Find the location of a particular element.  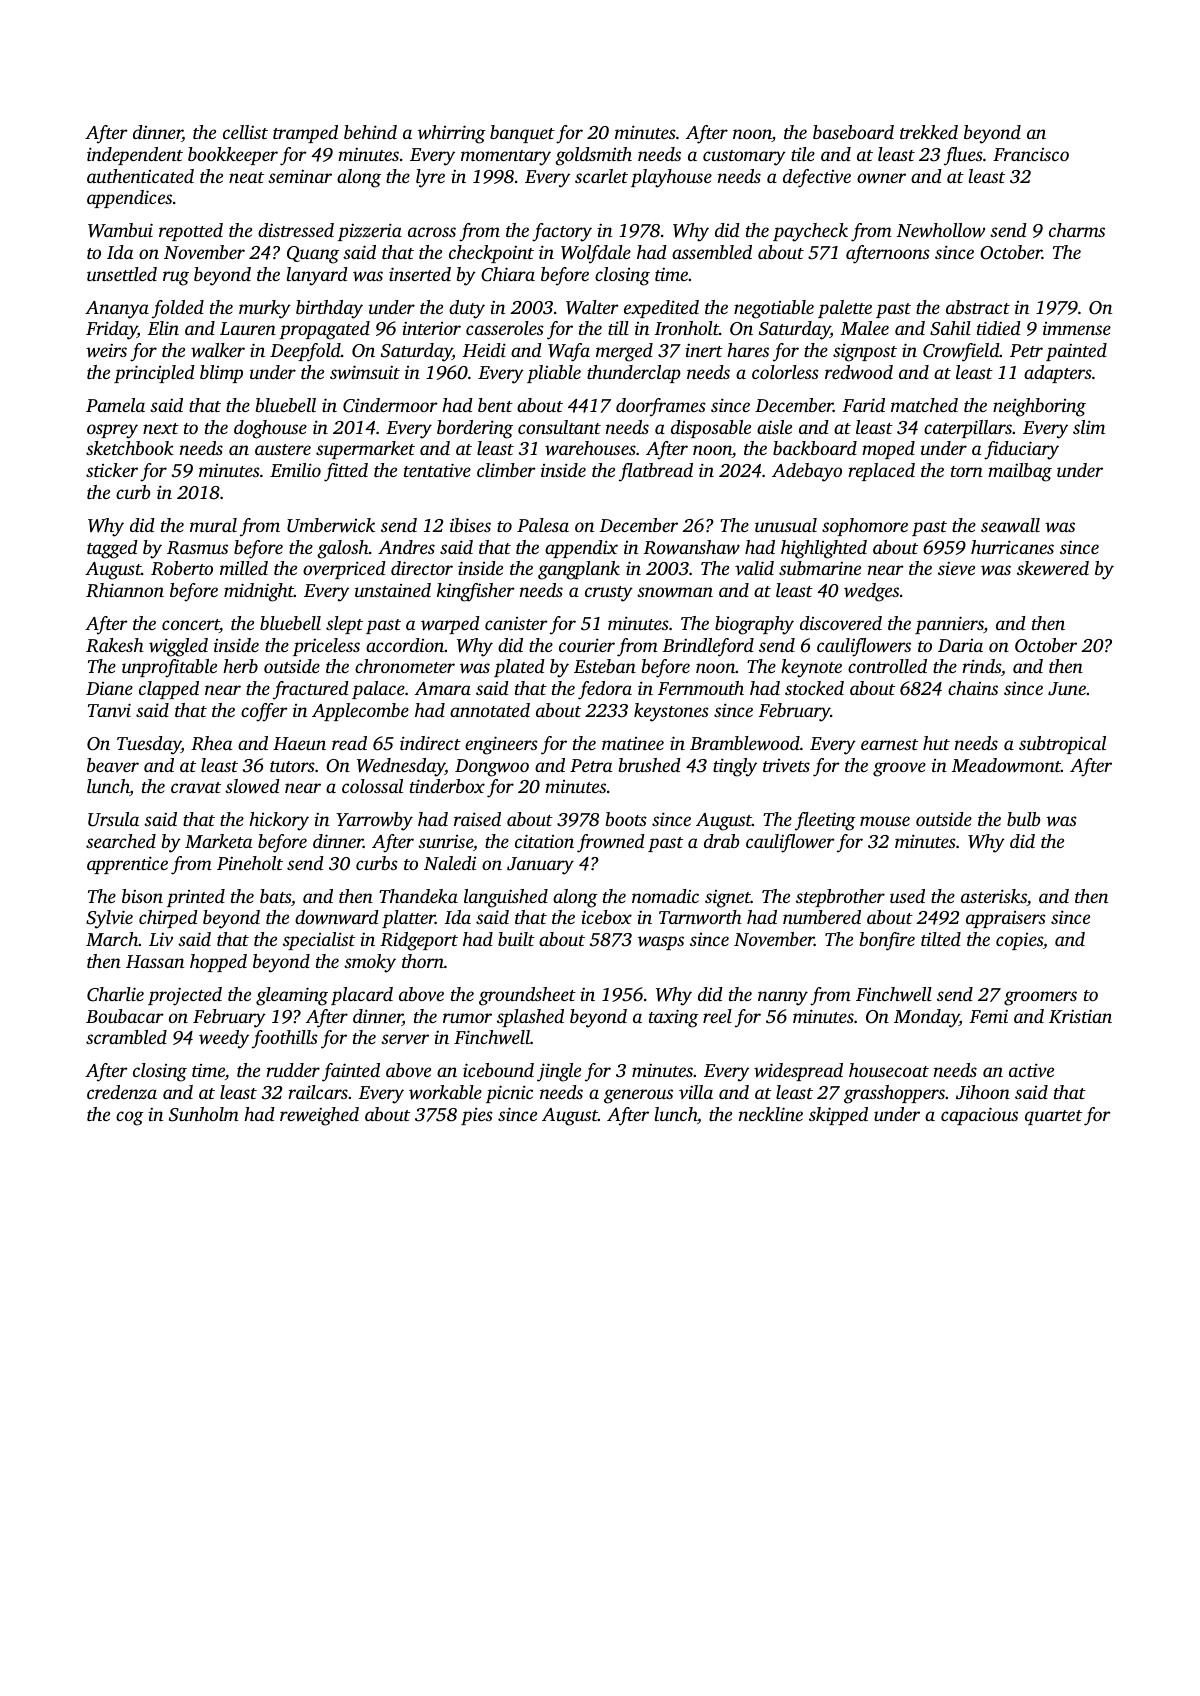

Newhollow is located at coordinates (941, 230).
